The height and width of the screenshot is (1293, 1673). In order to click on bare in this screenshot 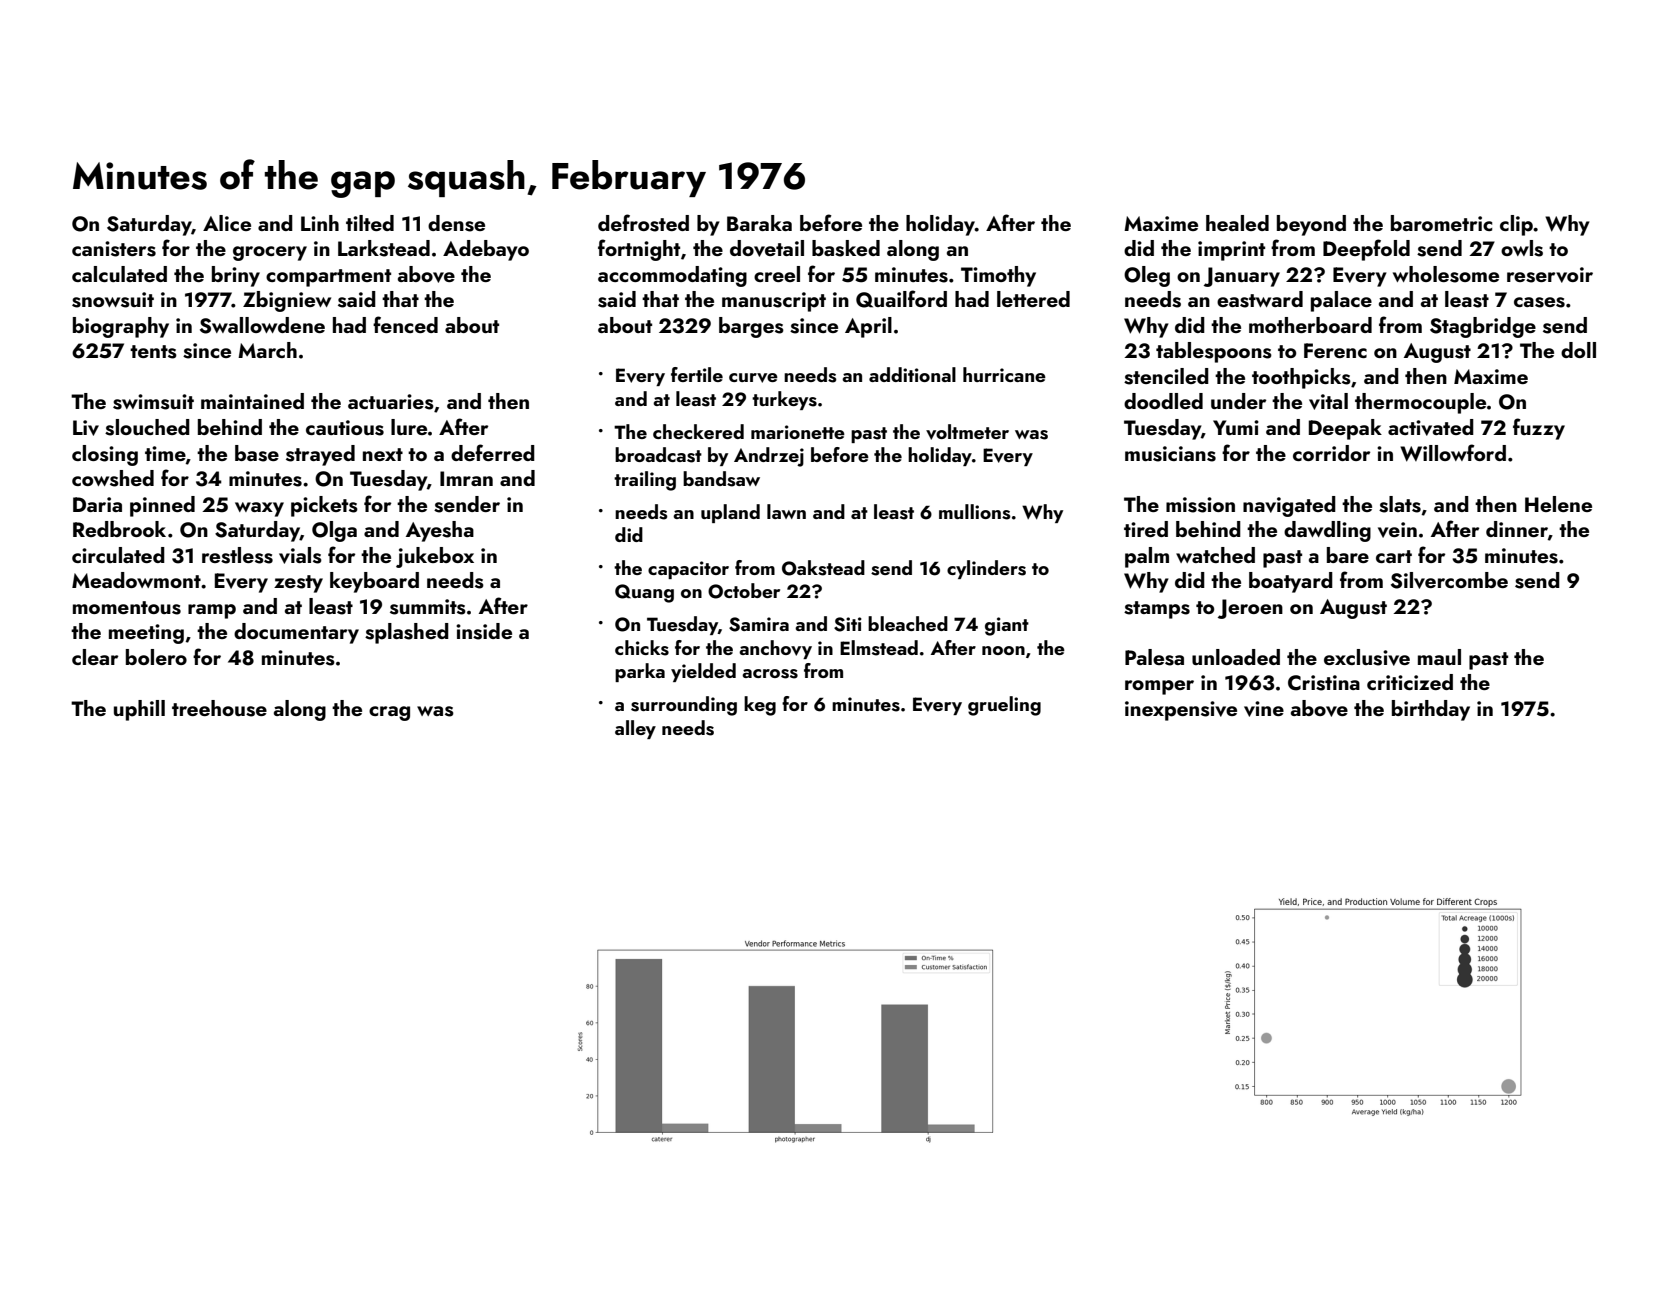, I will do `click(1348, 555)`.
